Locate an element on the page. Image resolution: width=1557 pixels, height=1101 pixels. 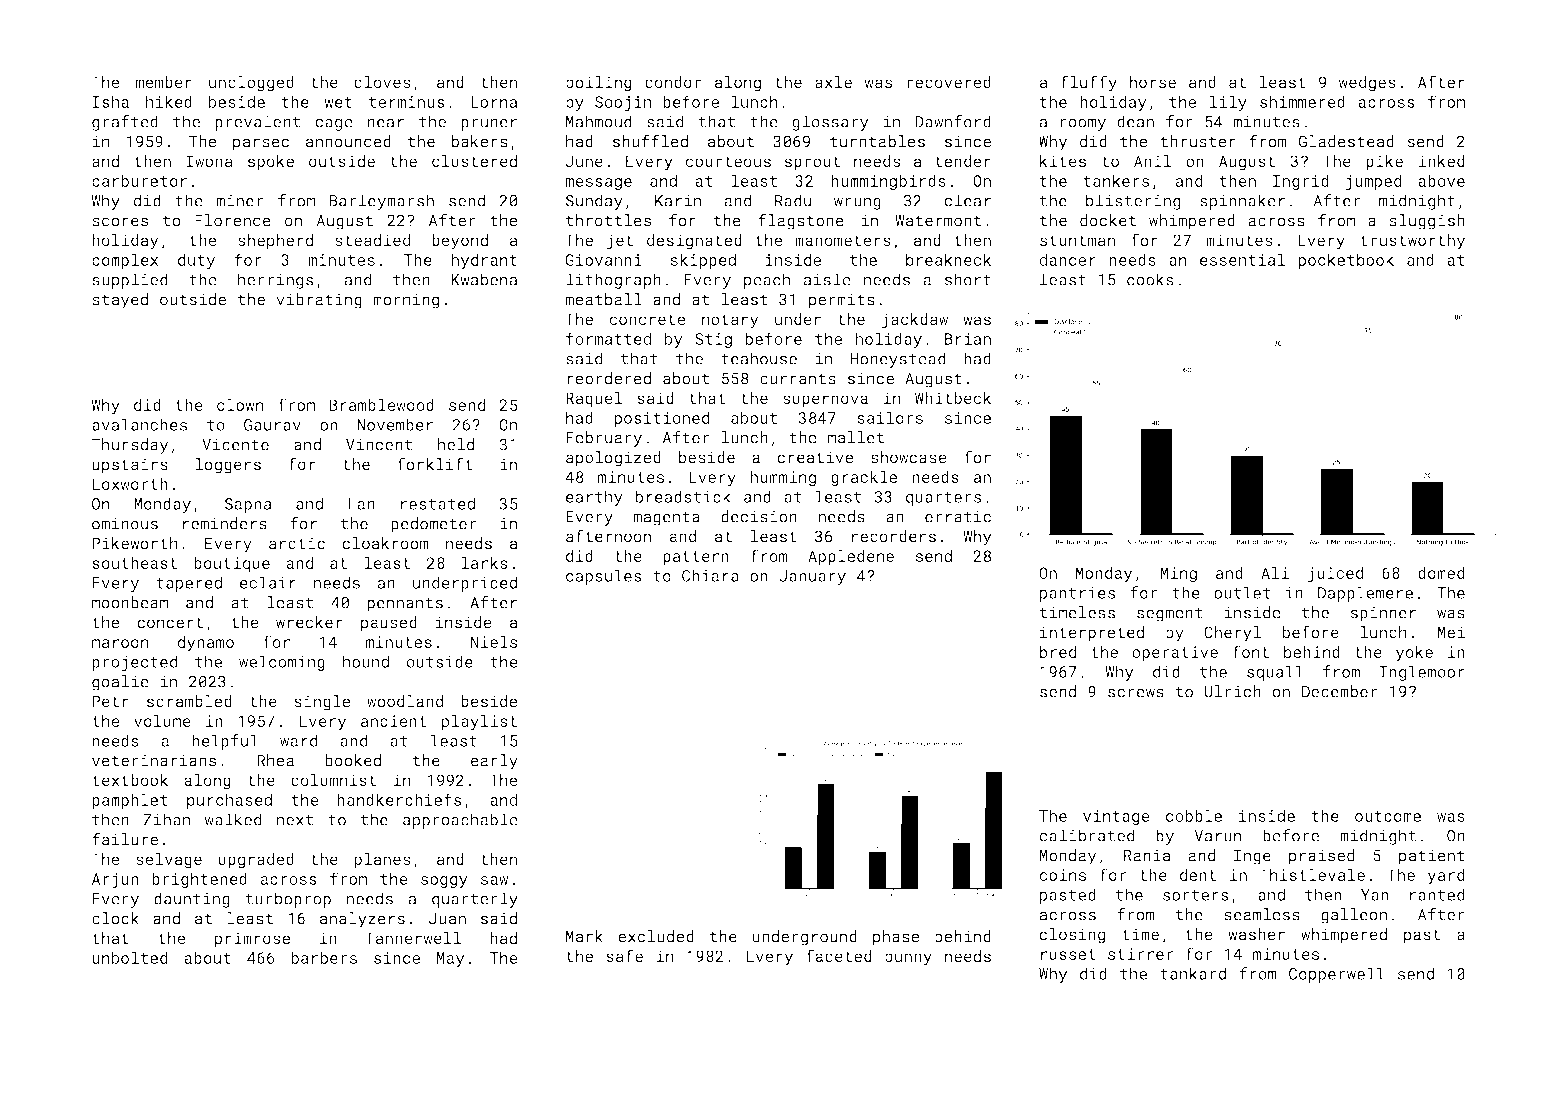
member is located at coordinates (163, 82).
